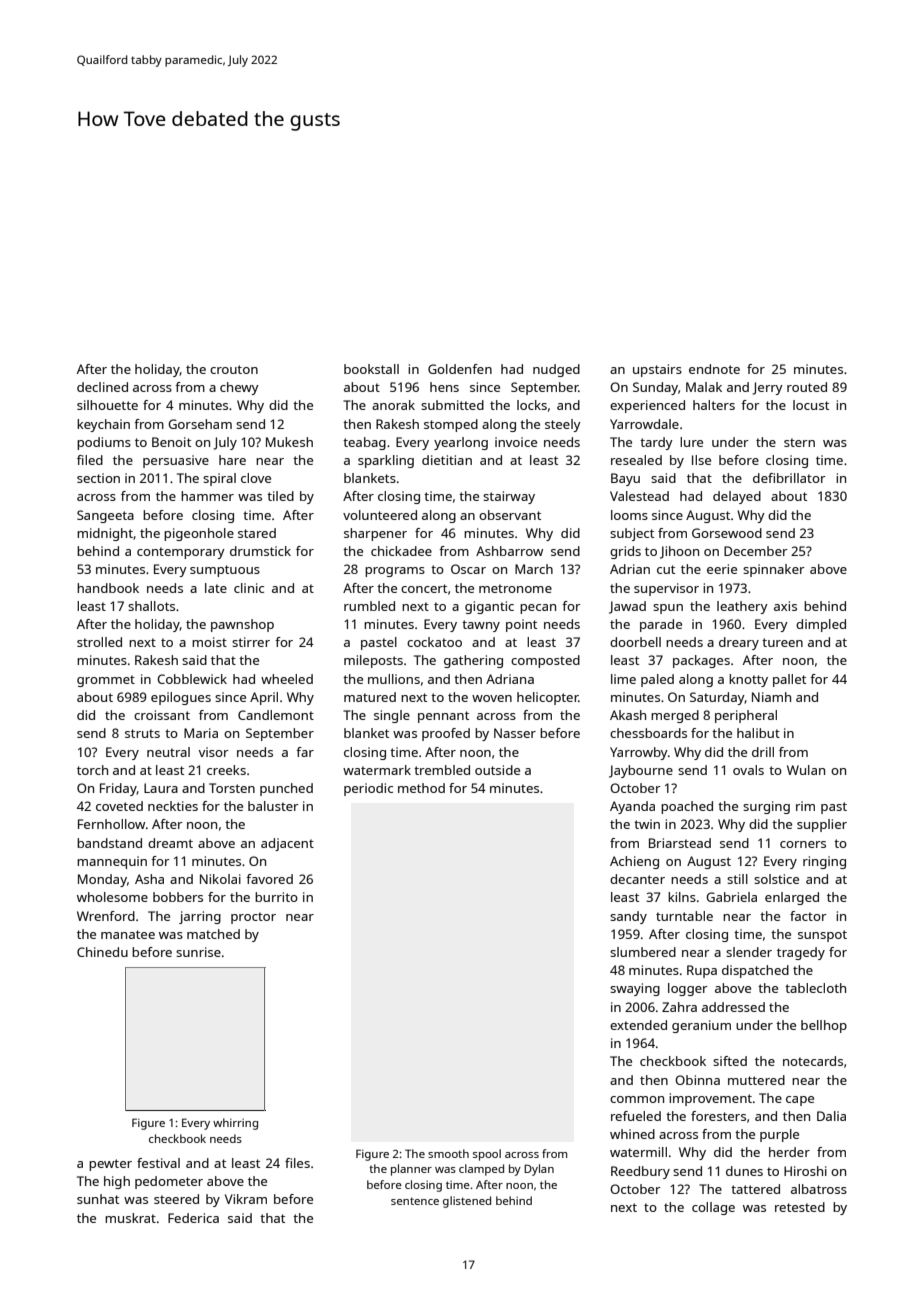 The image size is (924, 1308). I want to click on high, so click(117, 1182).
